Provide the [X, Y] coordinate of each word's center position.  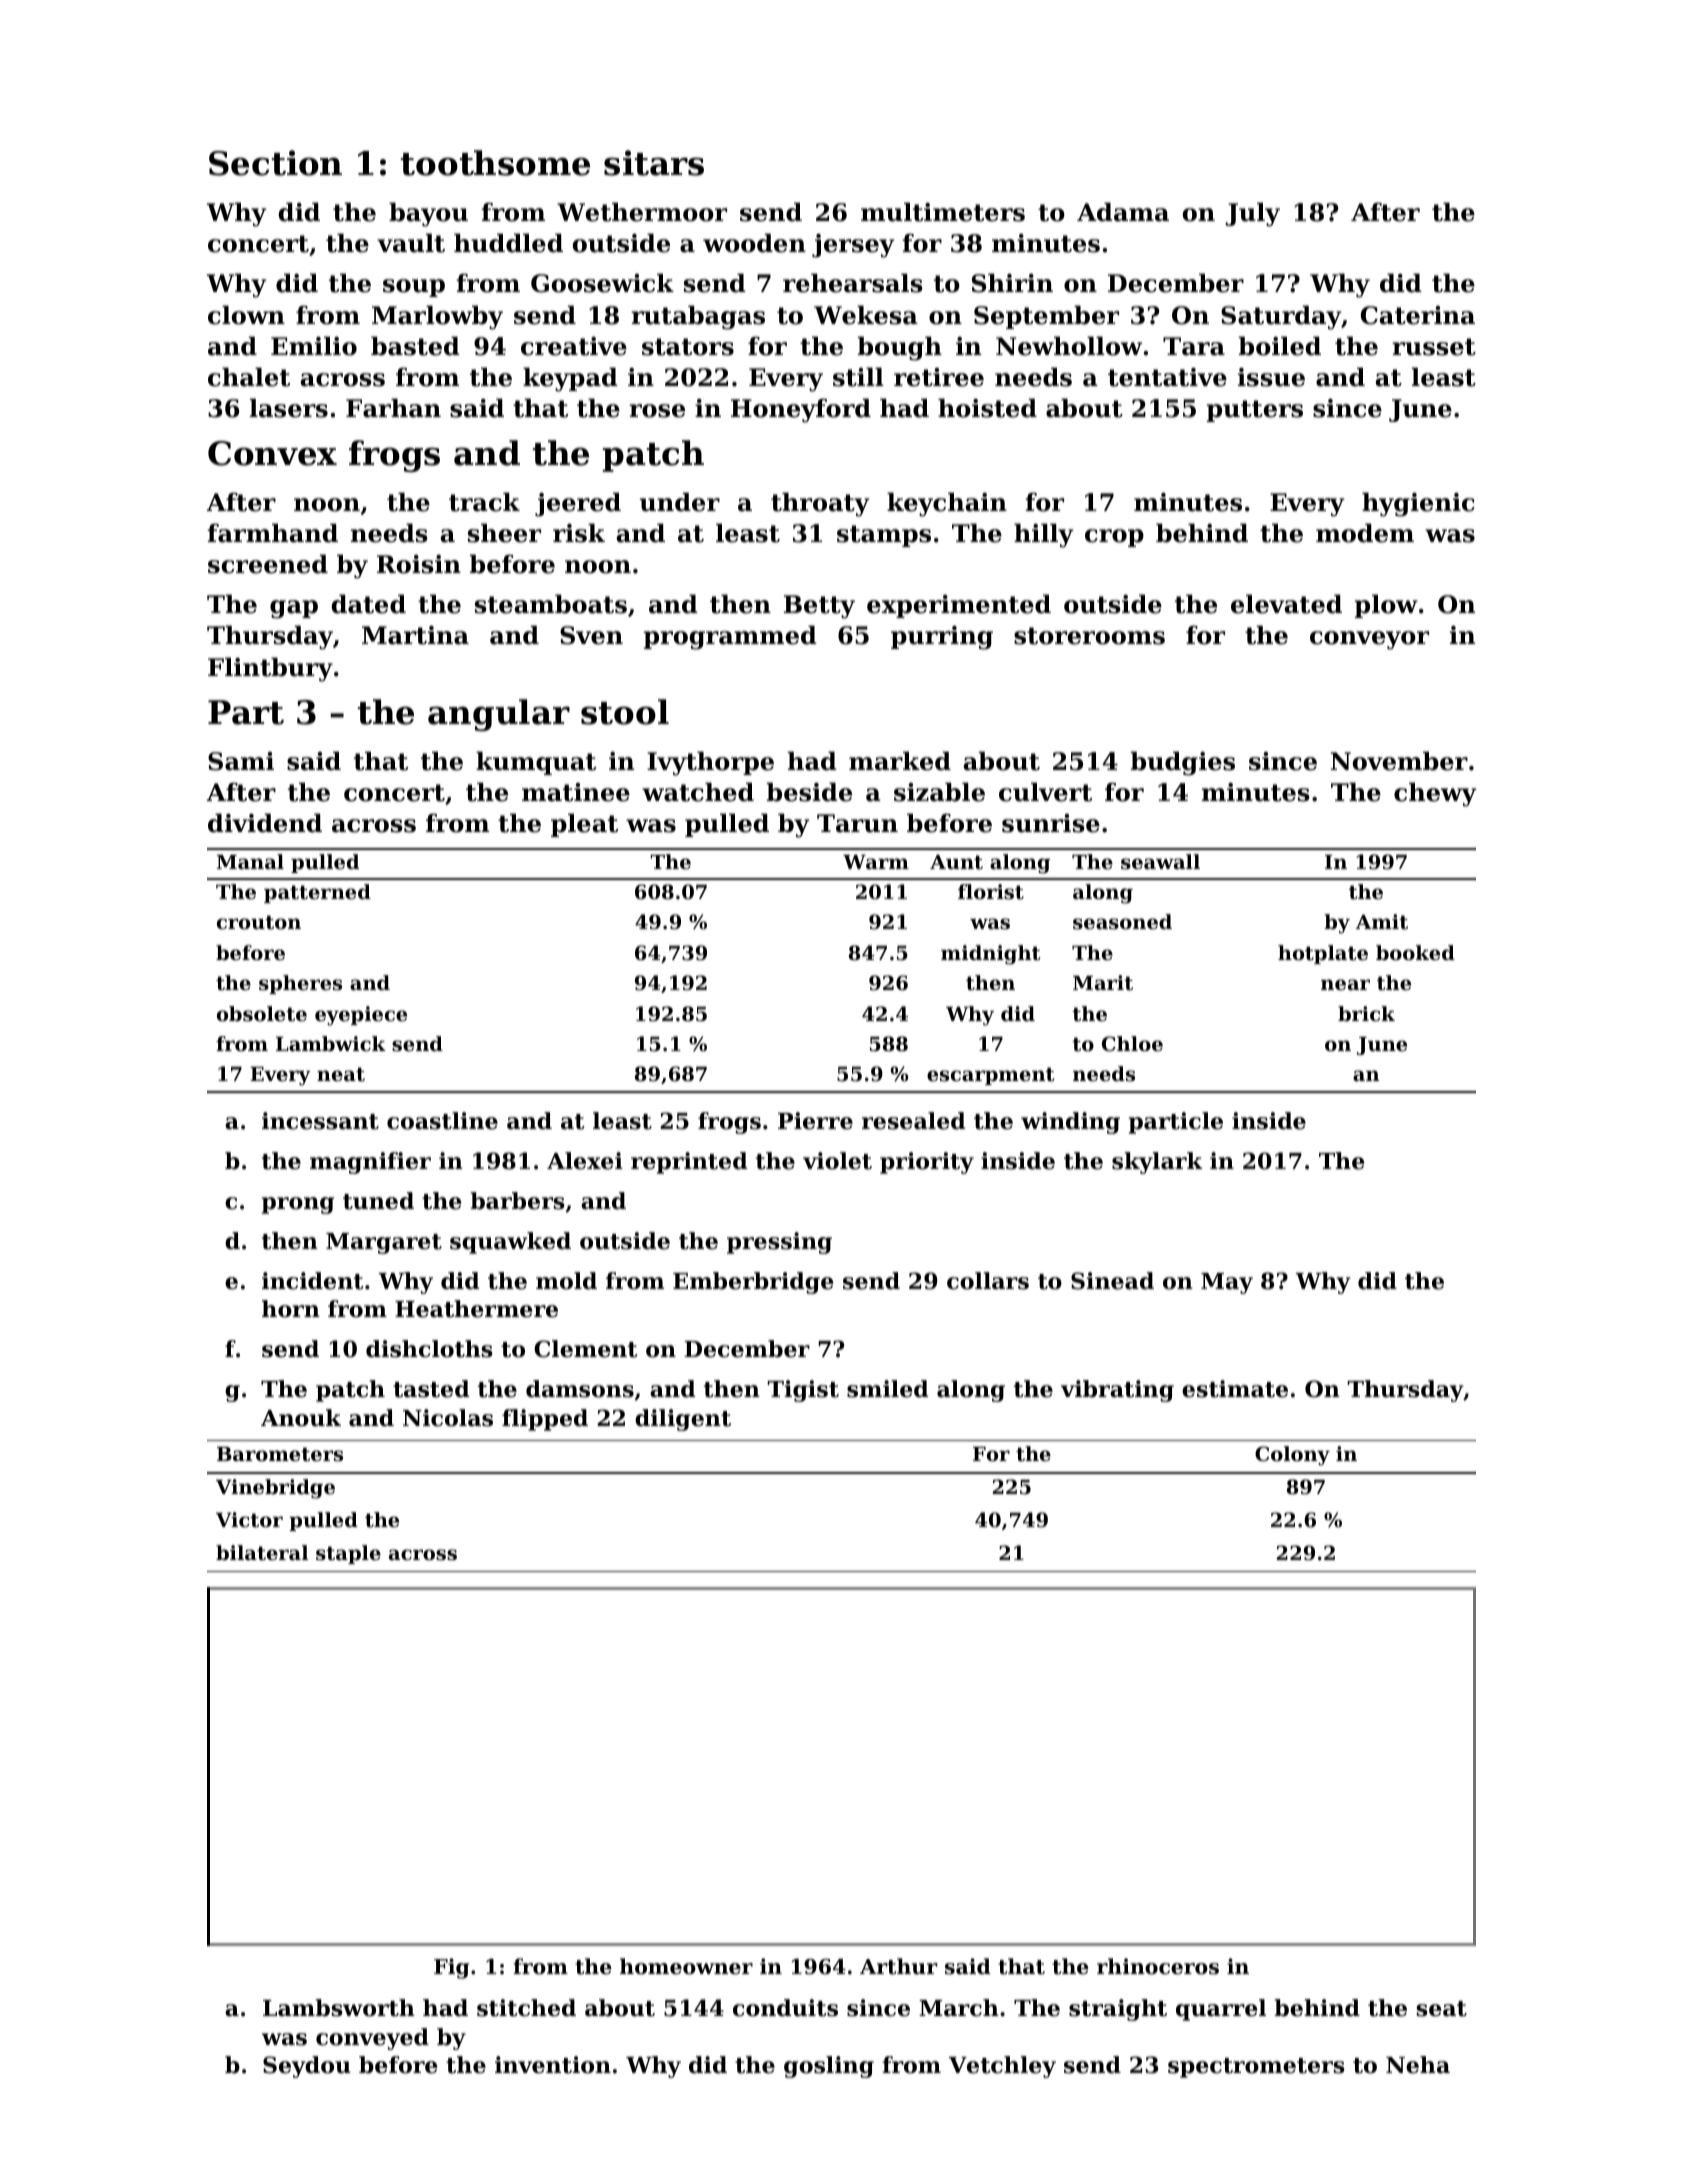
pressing [779, 1243]
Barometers [280, 1454]
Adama [1123, 212]
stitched [526, 2008]
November [1399, 761]
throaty [820, 504]
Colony [1292, 1456]
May [1227, 1283]
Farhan [393, 408]
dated [369, 604]
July [1252, 214]
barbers [517, 1201]
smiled [887, 1389]
